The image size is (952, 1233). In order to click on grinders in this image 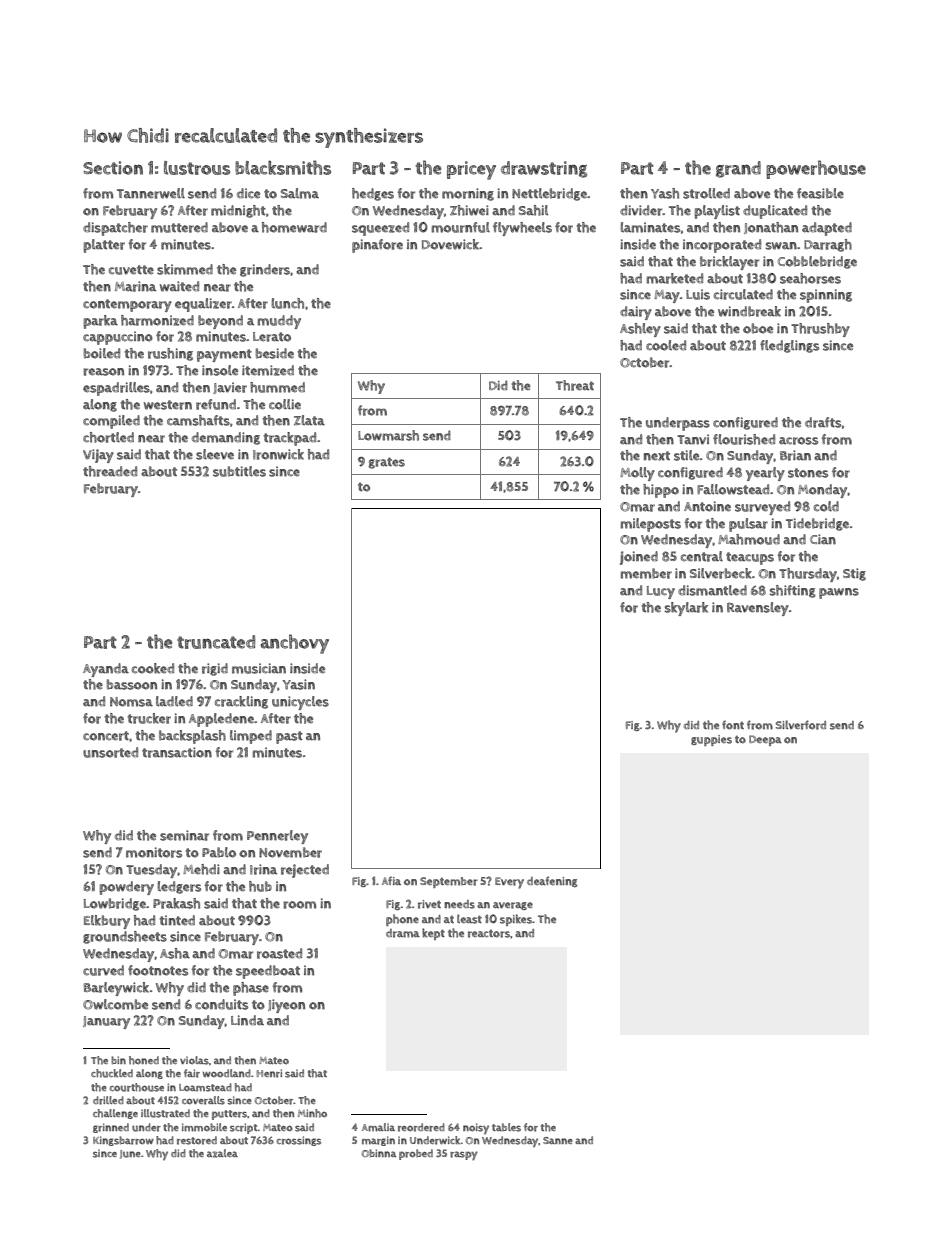, I will do `click(265, 270)`.
